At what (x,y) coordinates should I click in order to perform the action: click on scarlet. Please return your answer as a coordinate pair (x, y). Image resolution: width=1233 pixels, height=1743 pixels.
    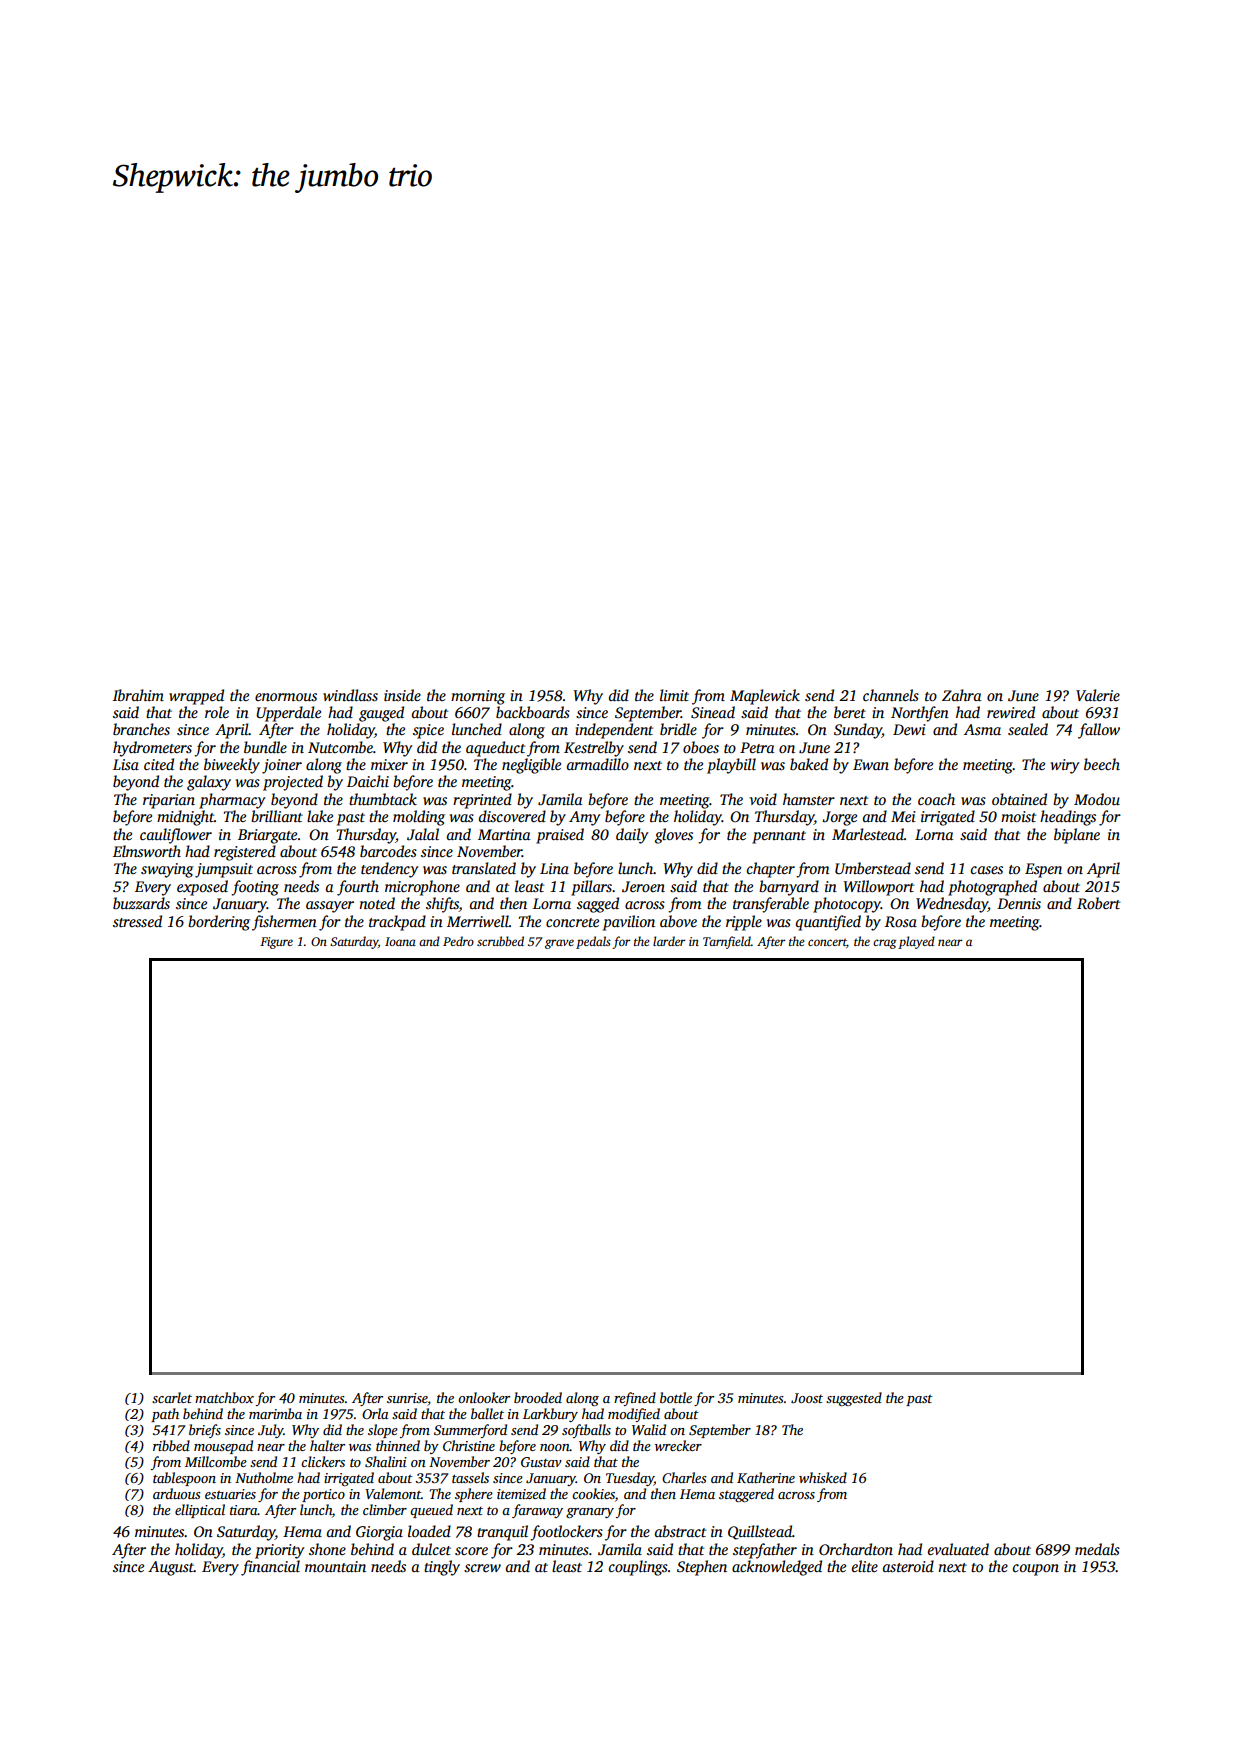
    Looking at the image, I should click on (172, 1397).
